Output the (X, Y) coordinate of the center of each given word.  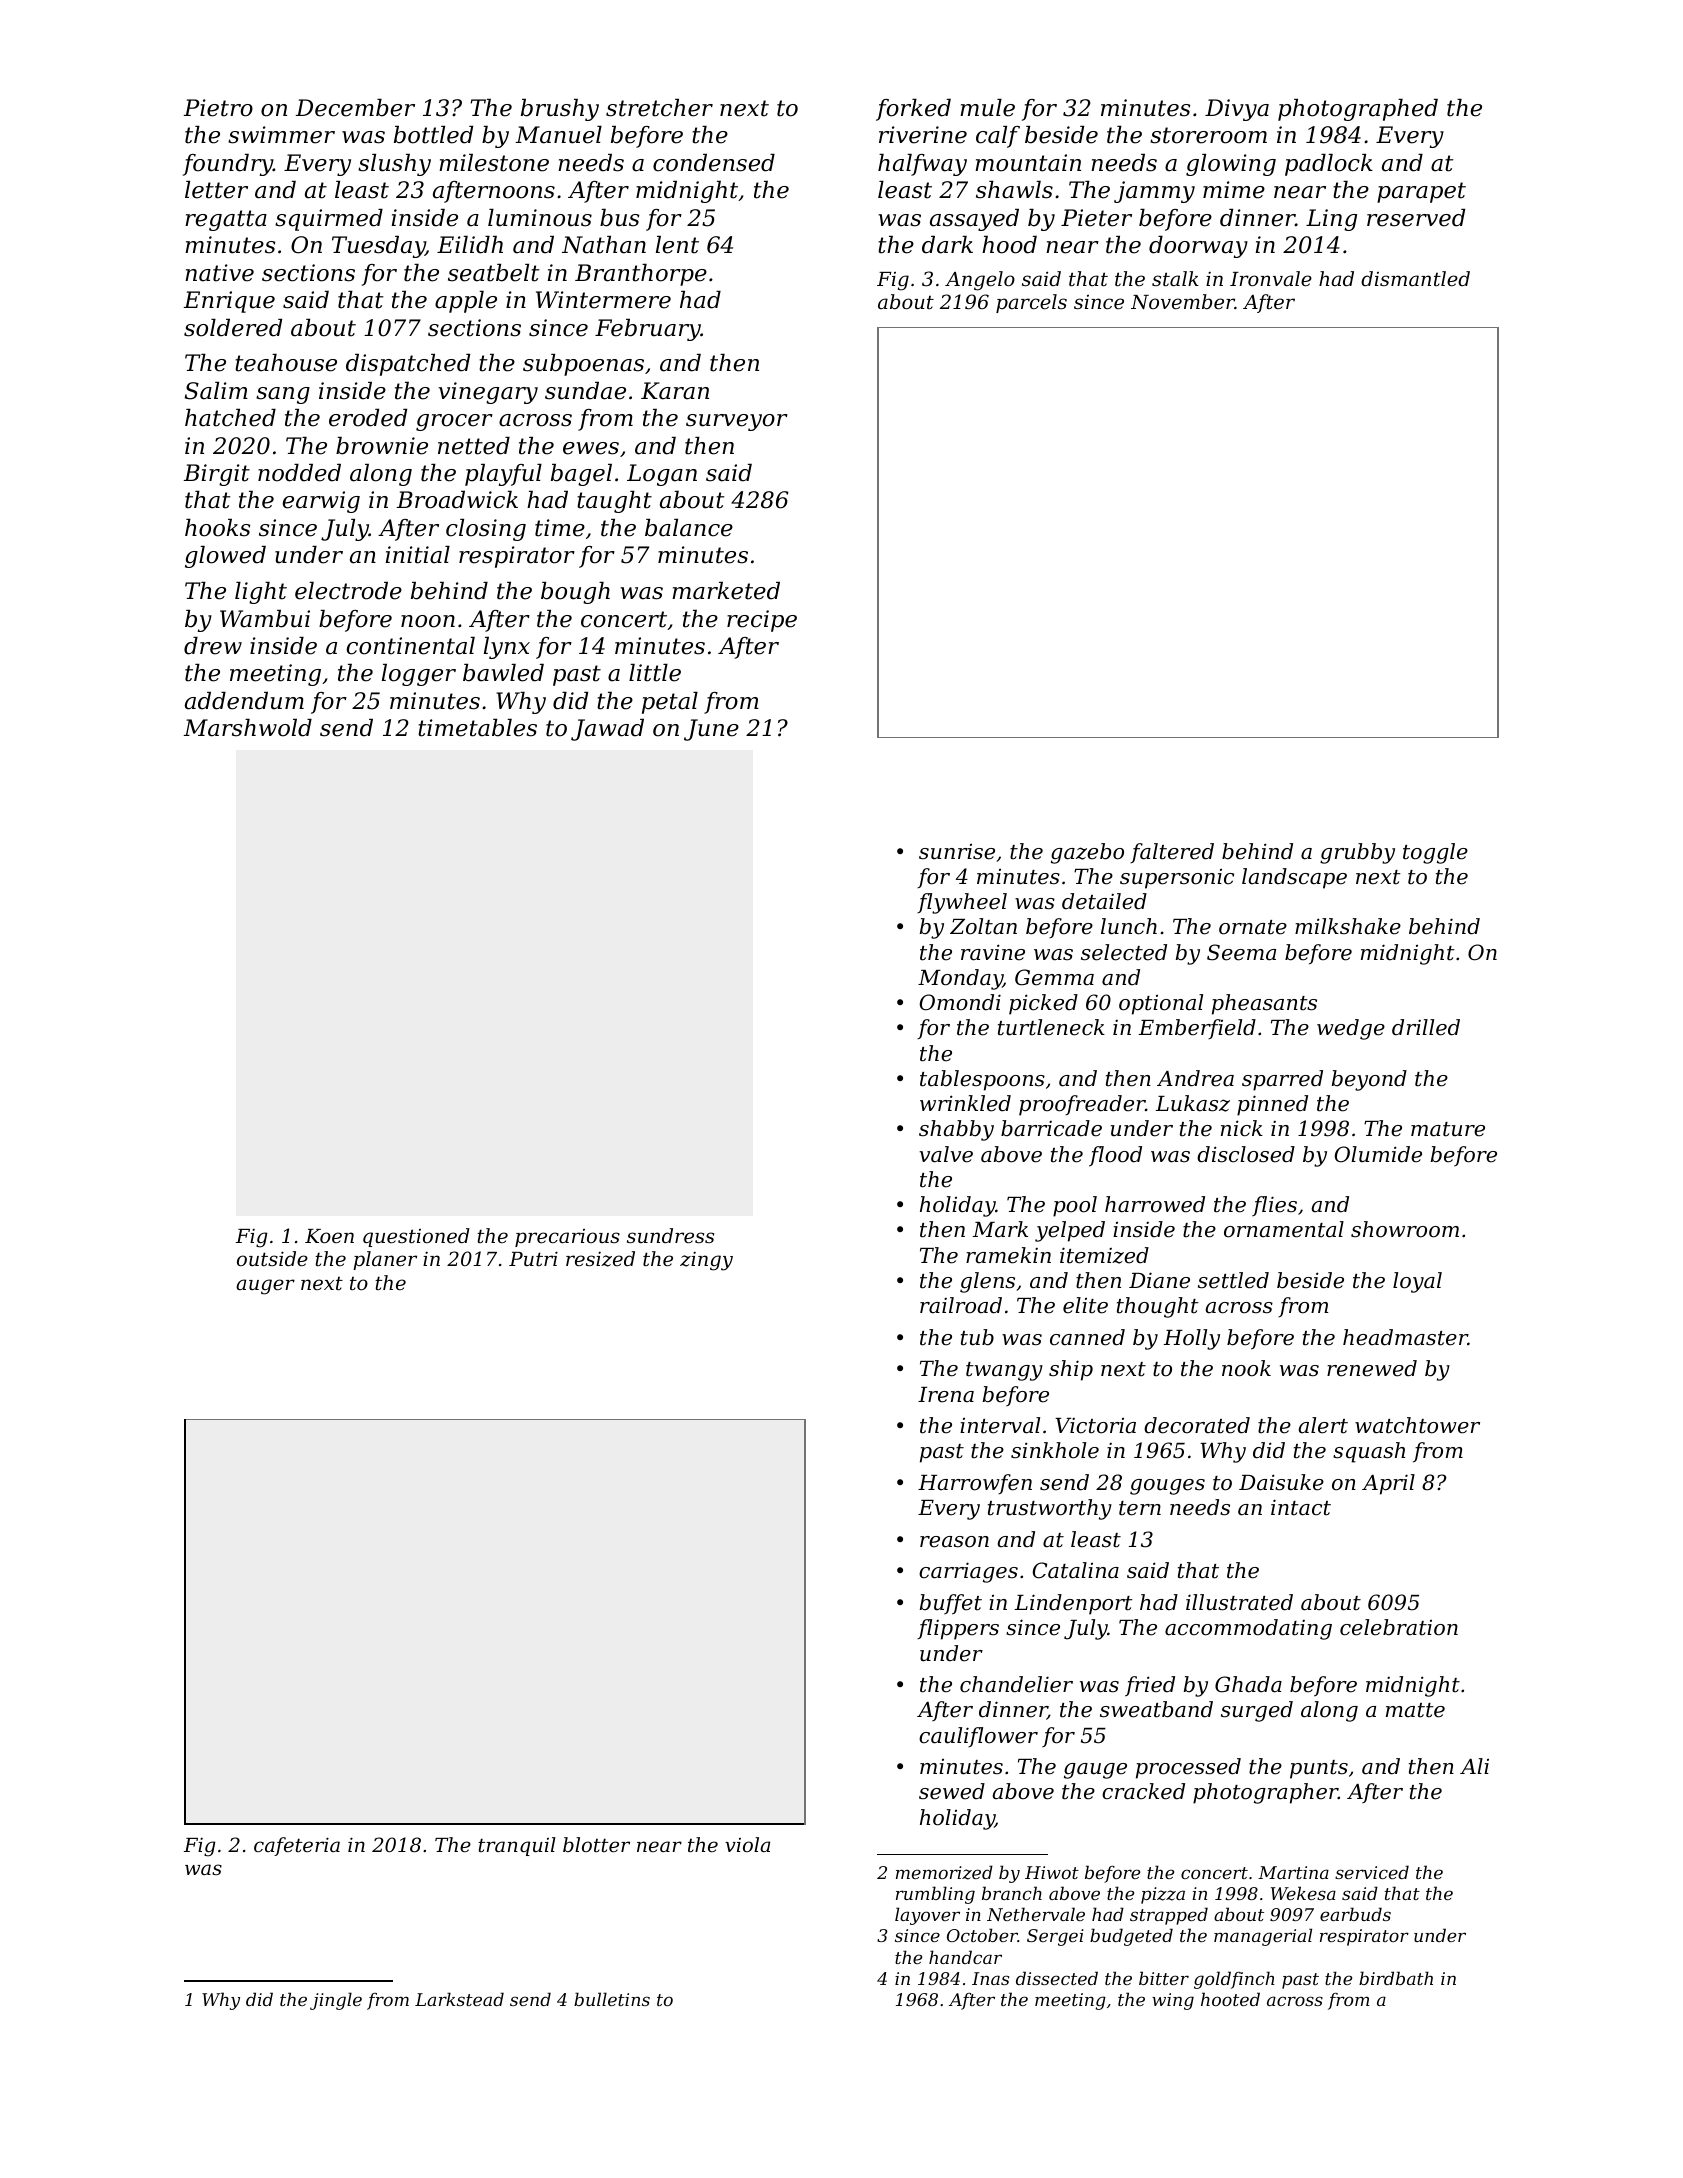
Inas (990, 1978)
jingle (336, 2001)
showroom (1405, 1229)
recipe (762, 621)
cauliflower (978, 1737)
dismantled (1415, 278)
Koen (329, 1236)
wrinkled (965, 1103)
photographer (1265, 1793)
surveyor (737, 422)
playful (503, 475)
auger (265, 1287)
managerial (1263, 1937)
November (1183, 302)
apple (466, 302)
